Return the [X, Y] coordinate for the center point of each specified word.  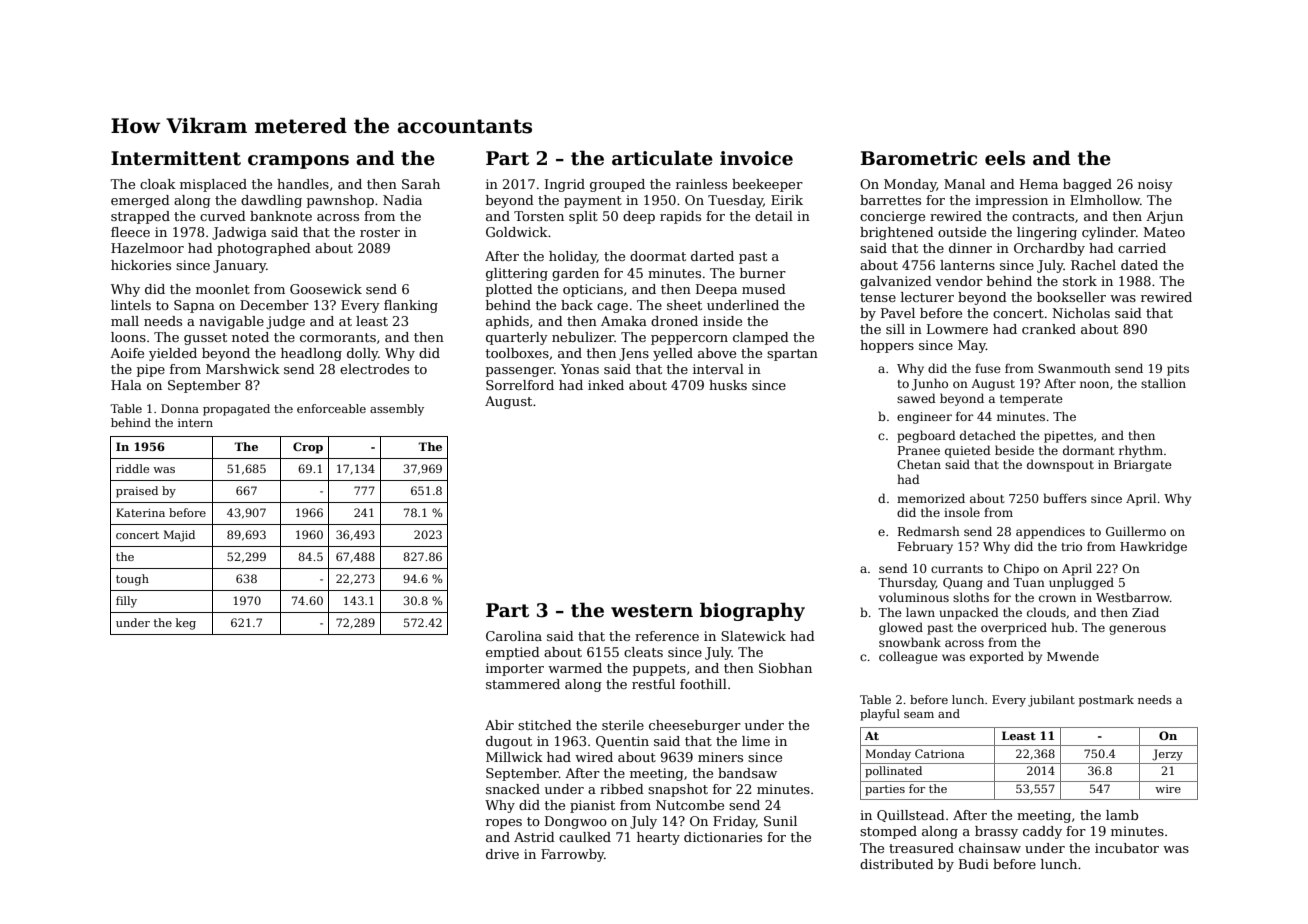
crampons [298, 162]
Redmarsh [929, 531]
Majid [179, 536]
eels [1005, 158]
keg [186, 624]
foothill [703, 684]
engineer [924, 418]
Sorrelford [520, 385]
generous [1137, 630]
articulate [662, 158]
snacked [513, 789]
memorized [931, 498]
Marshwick [243, 369]
